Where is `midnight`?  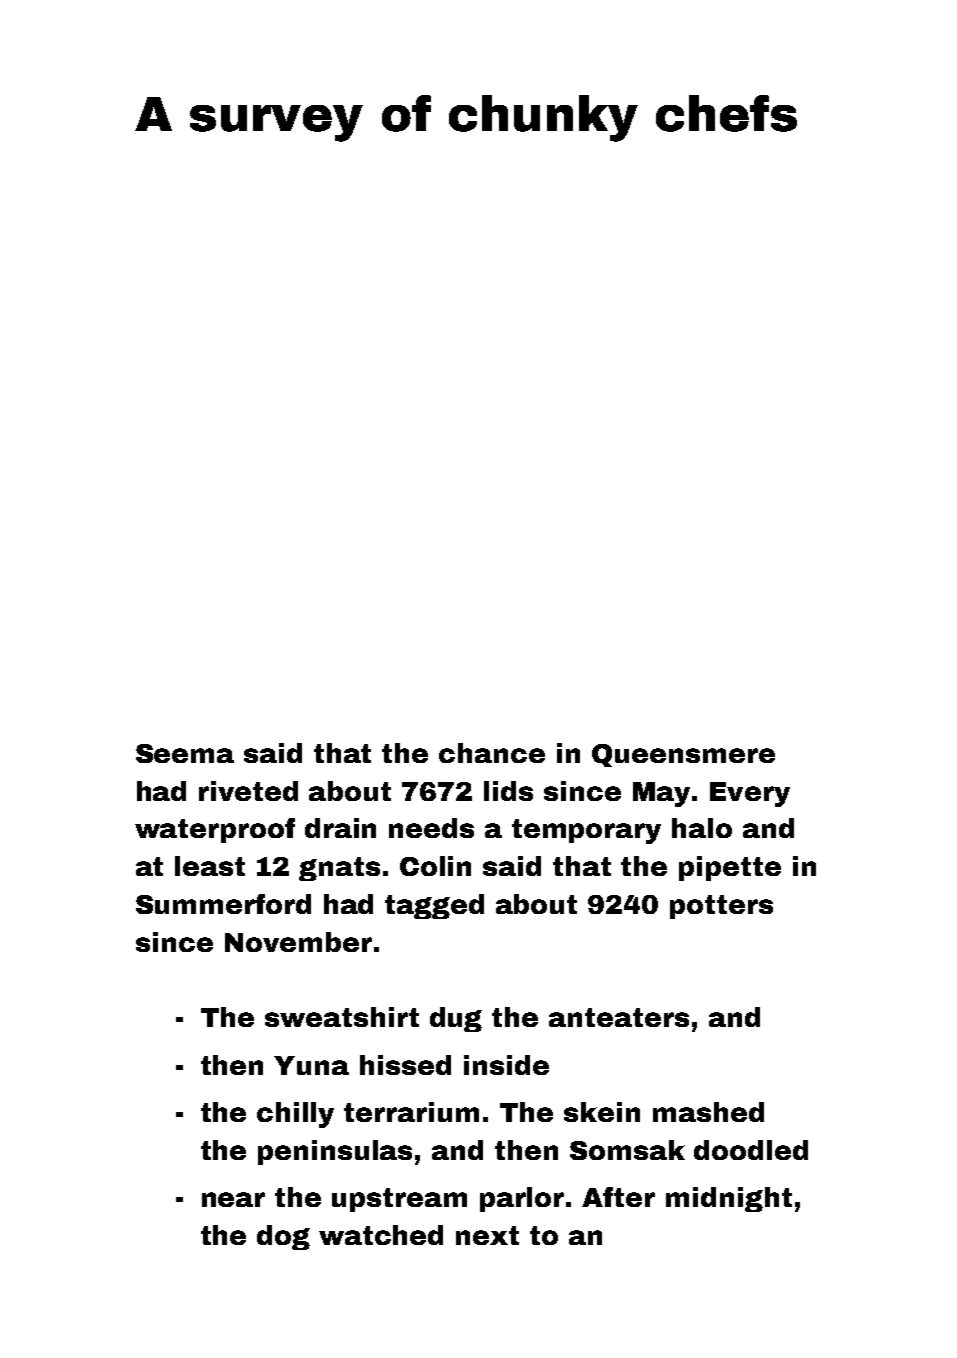 midnight is located at coordinates (729, 1199).
